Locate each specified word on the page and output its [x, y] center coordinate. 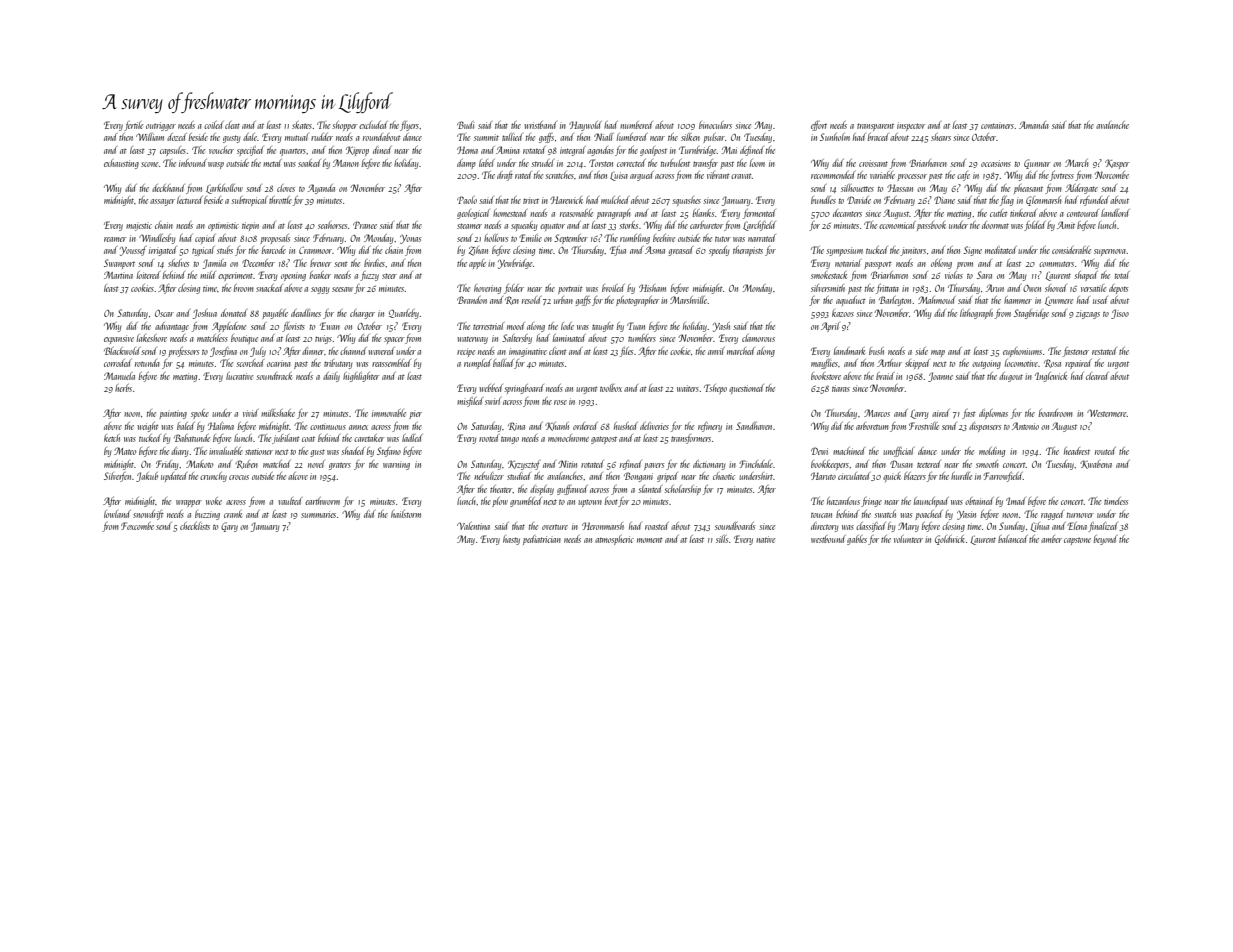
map [938, 353]
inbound [193, 163]
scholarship [682, 490]
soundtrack [274, 376]
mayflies [824, 364]
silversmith [828, 288]
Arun [995, 288]
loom [757, 163]
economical [897, 225]
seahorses [332, 225]
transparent [875, 127]
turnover [1080, 515]
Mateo [125, 451]
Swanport [119, 264]
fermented [759, 214]
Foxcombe [137, 526]
